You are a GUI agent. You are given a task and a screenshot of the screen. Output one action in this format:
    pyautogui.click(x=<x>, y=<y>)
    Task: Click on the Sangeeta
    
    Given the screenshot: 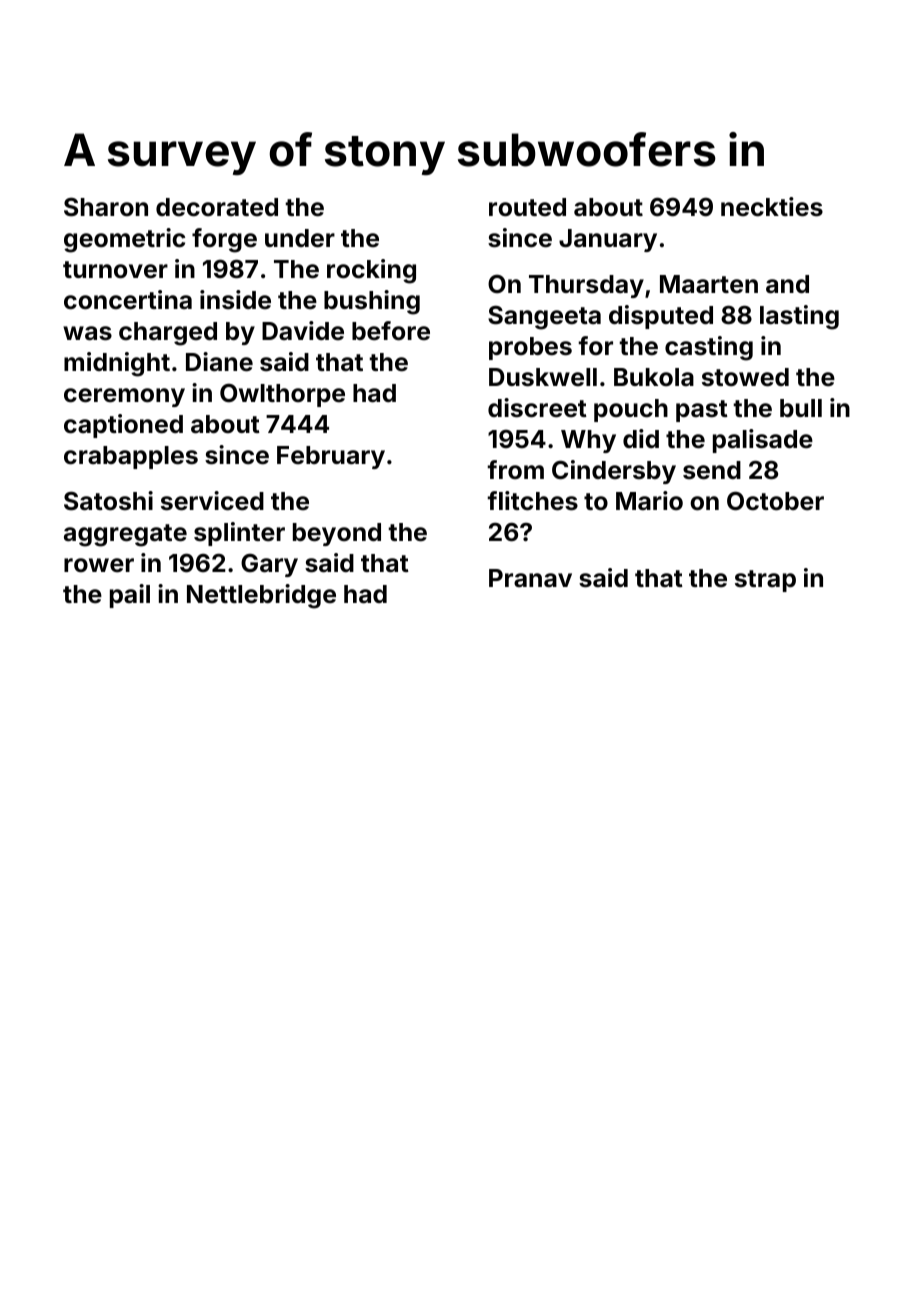 What is the action you would take?
    pyautogui.click(x=544, y=317)
